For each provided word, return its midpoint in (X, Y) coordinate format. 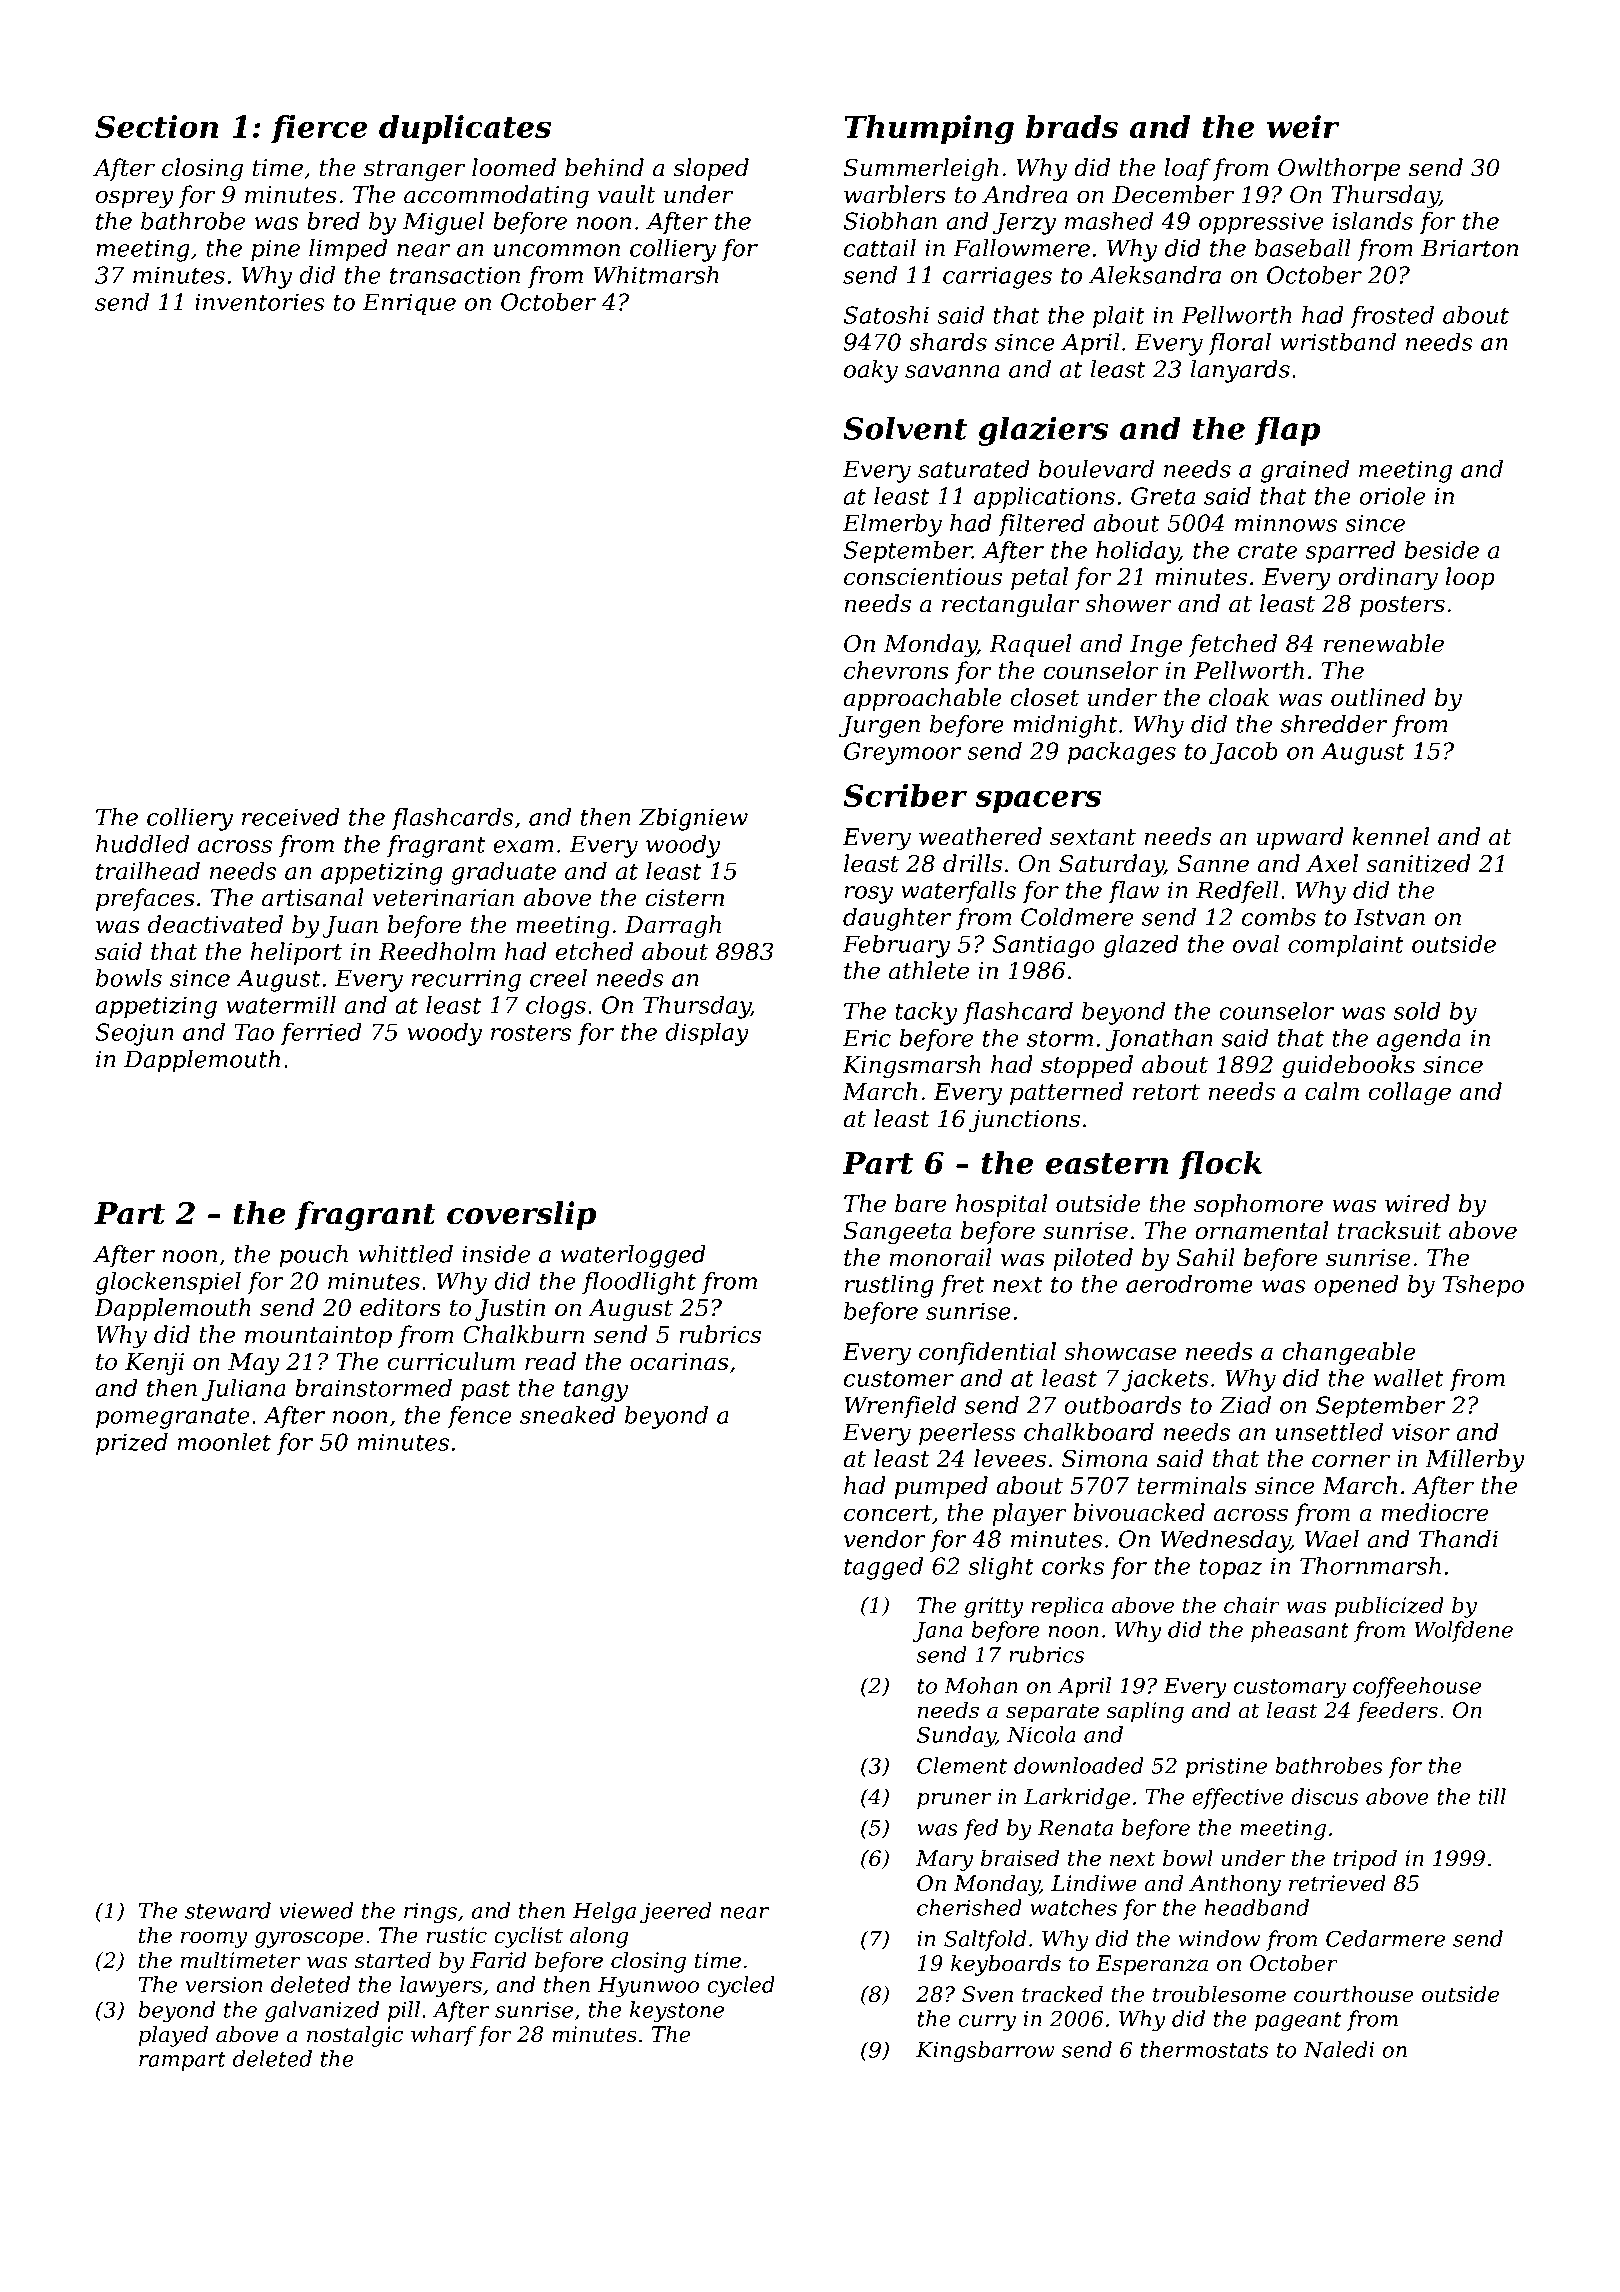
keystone (677, 2011)
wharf (443, 2036)
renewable (1384, 643)
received (291, 817)
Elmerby (892, 525)
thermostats (1205, 2049)
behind (604, 167)
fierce (319, 129)
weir (1303, 126)
